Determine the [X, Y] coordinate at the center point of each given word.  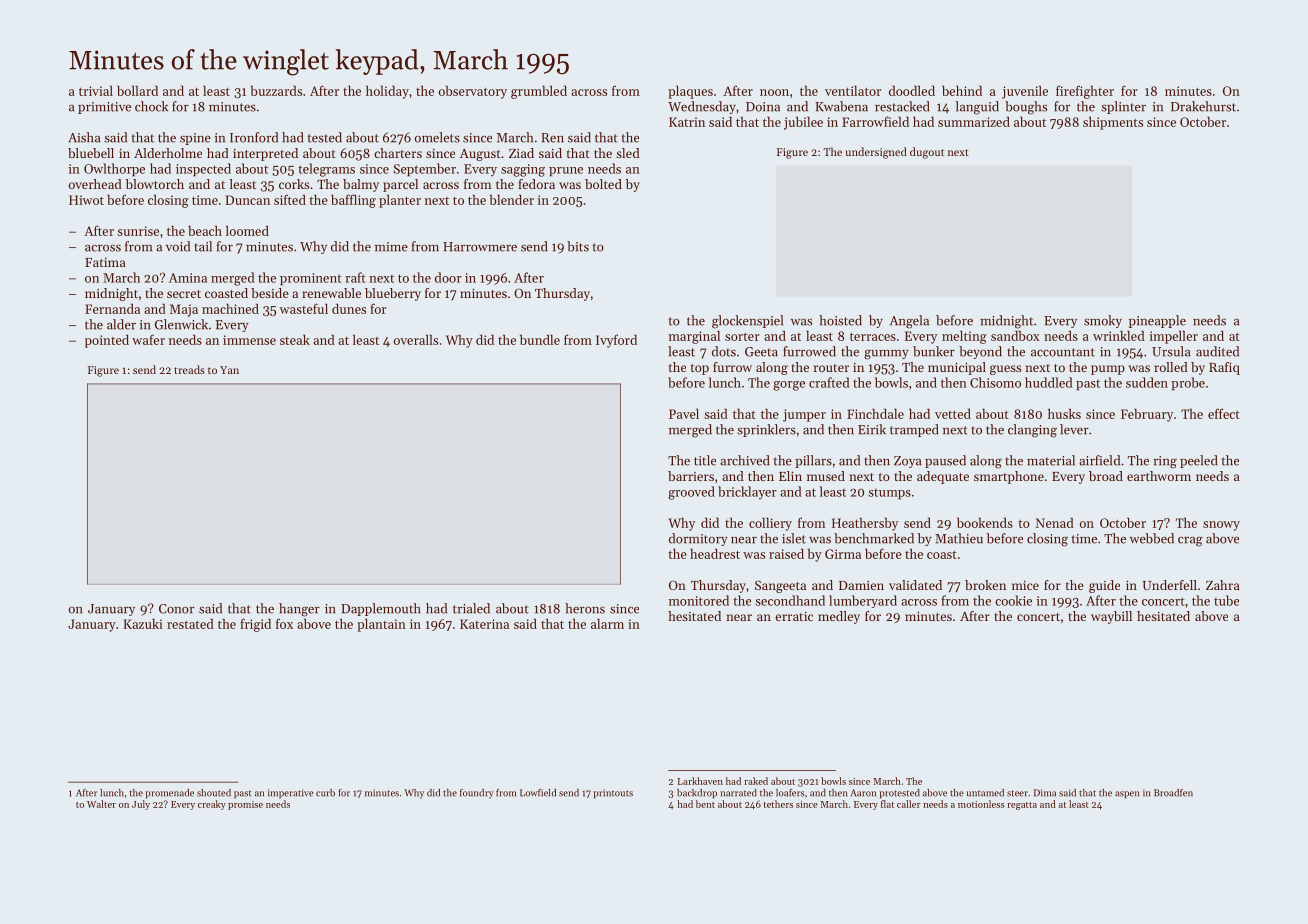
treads [189, 369]
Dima [1045, 793]
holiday [387, 92]
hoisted [840, 320]
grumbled [539, 92]
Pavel [684, 413]
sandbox [1015, 335]
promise [245, 805]
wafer [148, 339]
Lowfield [538, 793]
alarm [607, 623]
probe [1188, 384]
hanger [299, 610]
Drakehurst [1203, 106]
